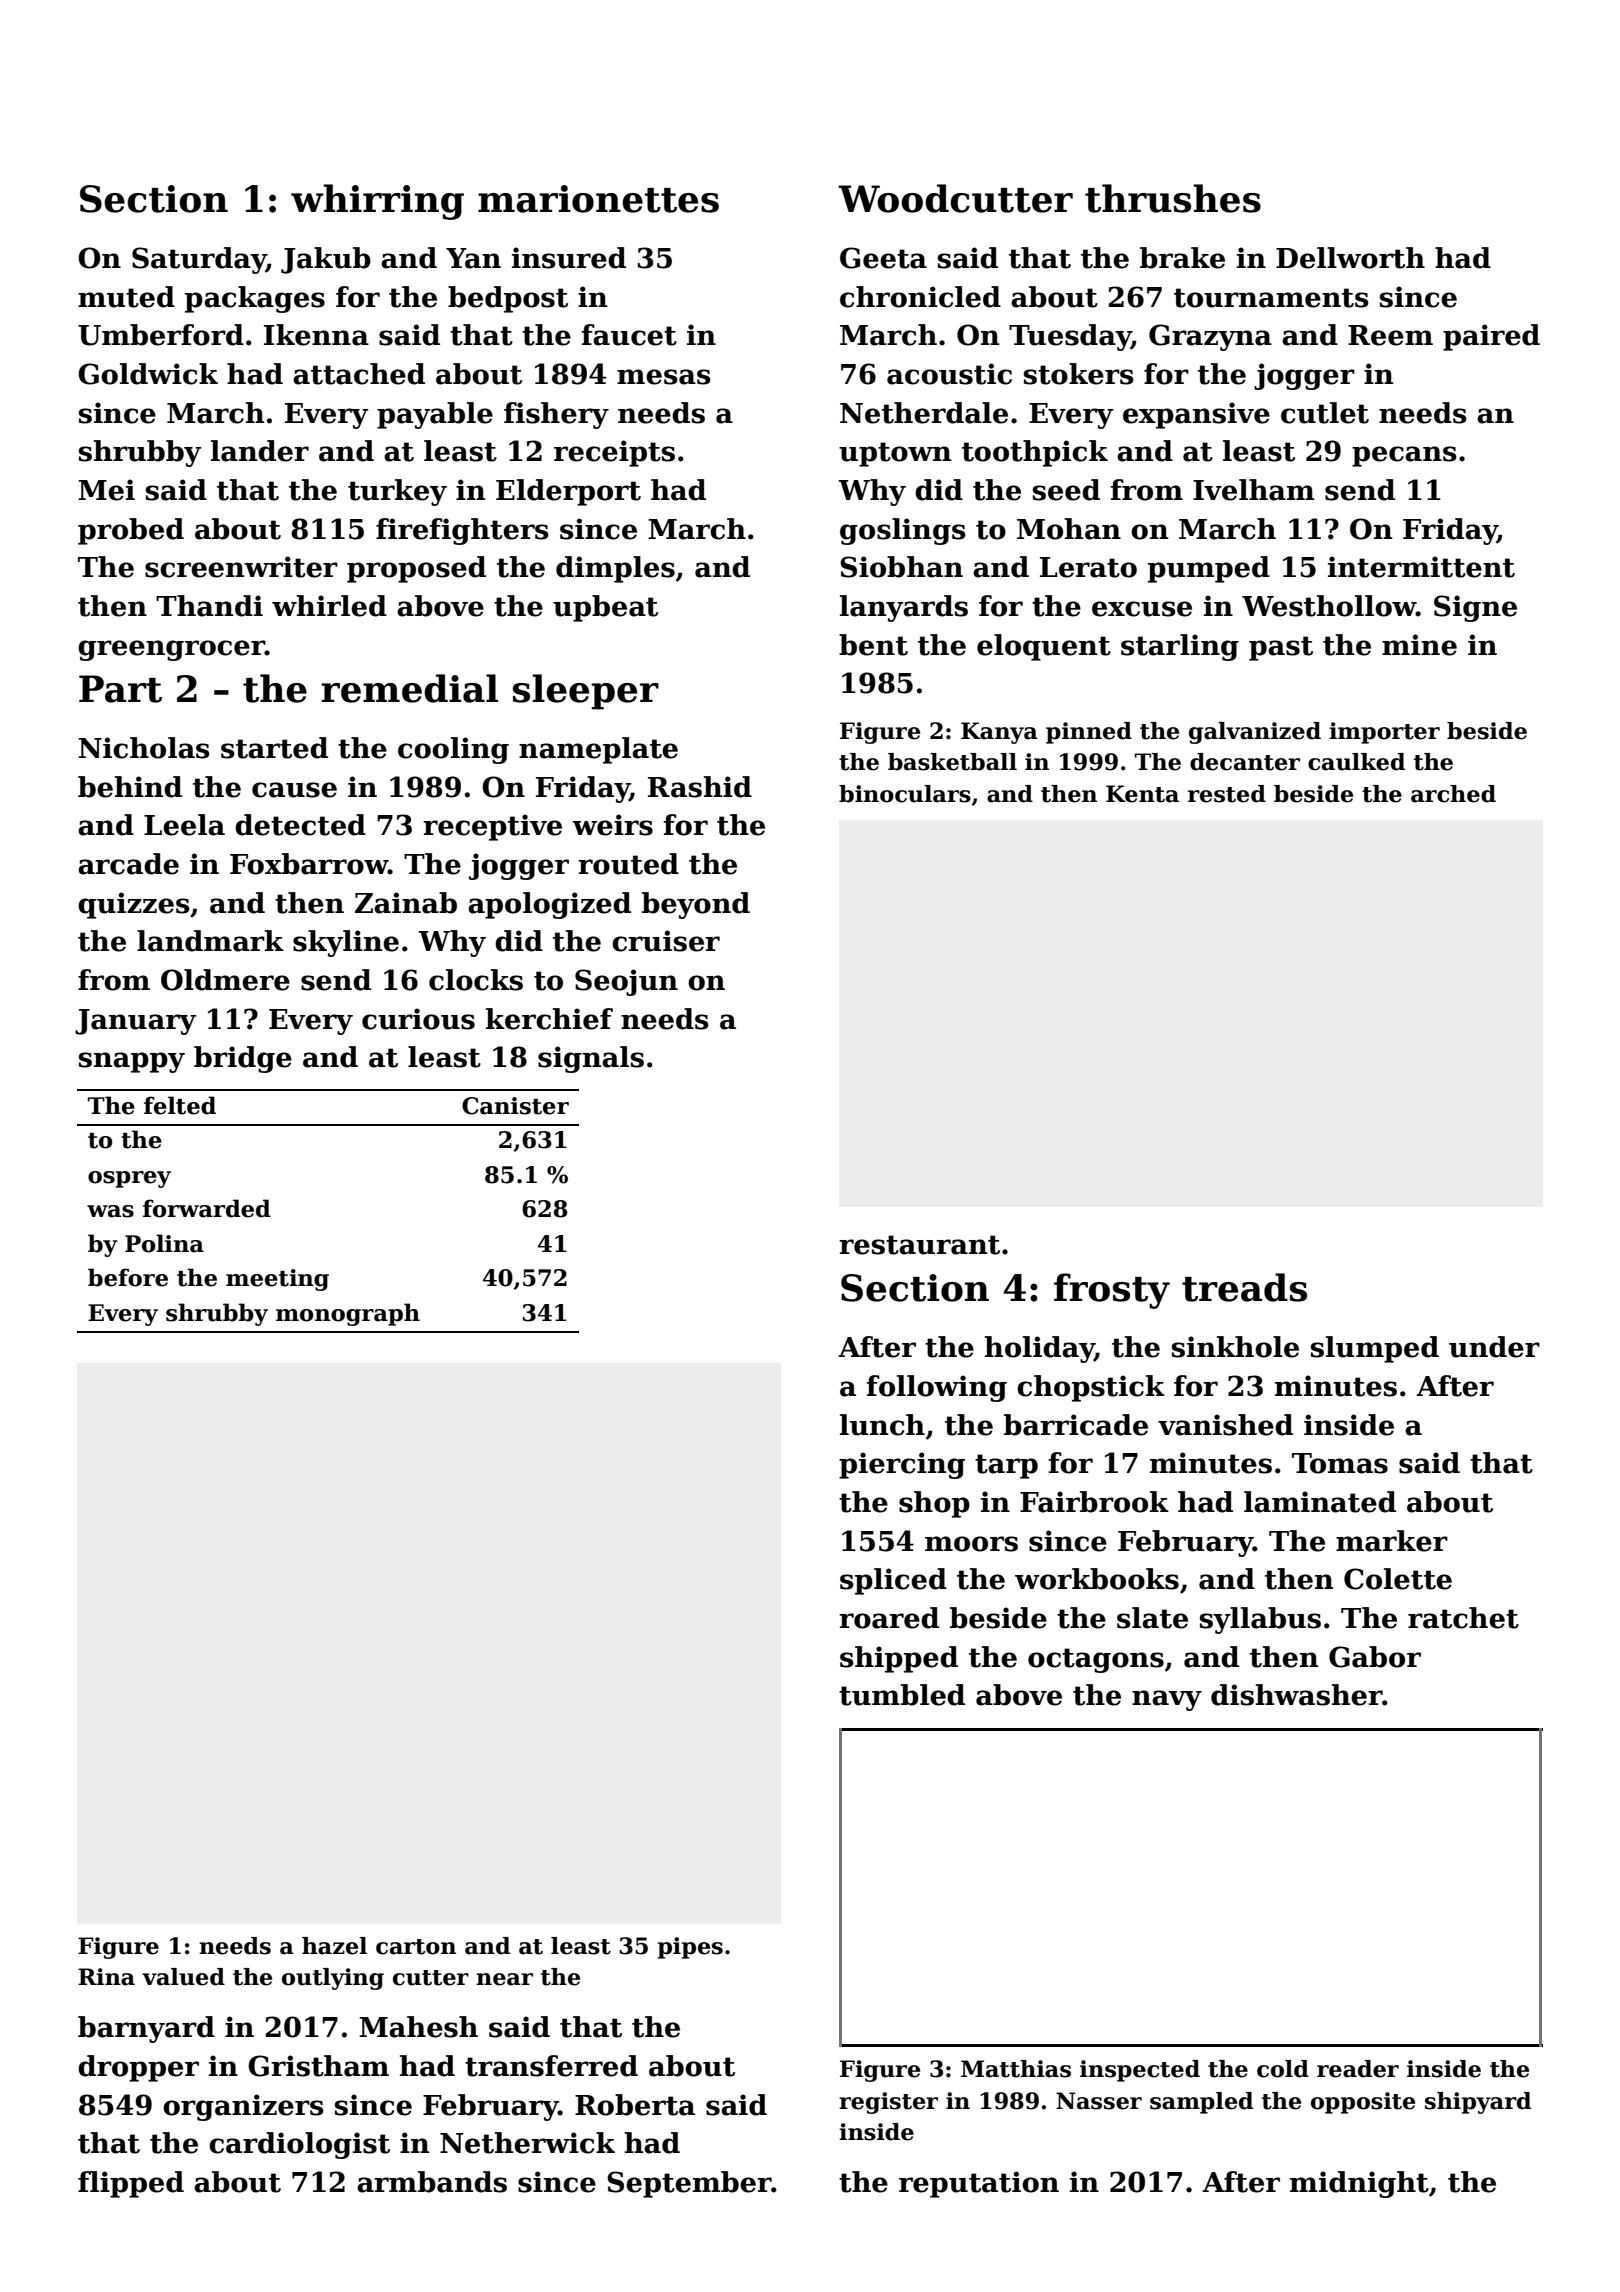  I want to click on quizzes, so click(134, 905).
